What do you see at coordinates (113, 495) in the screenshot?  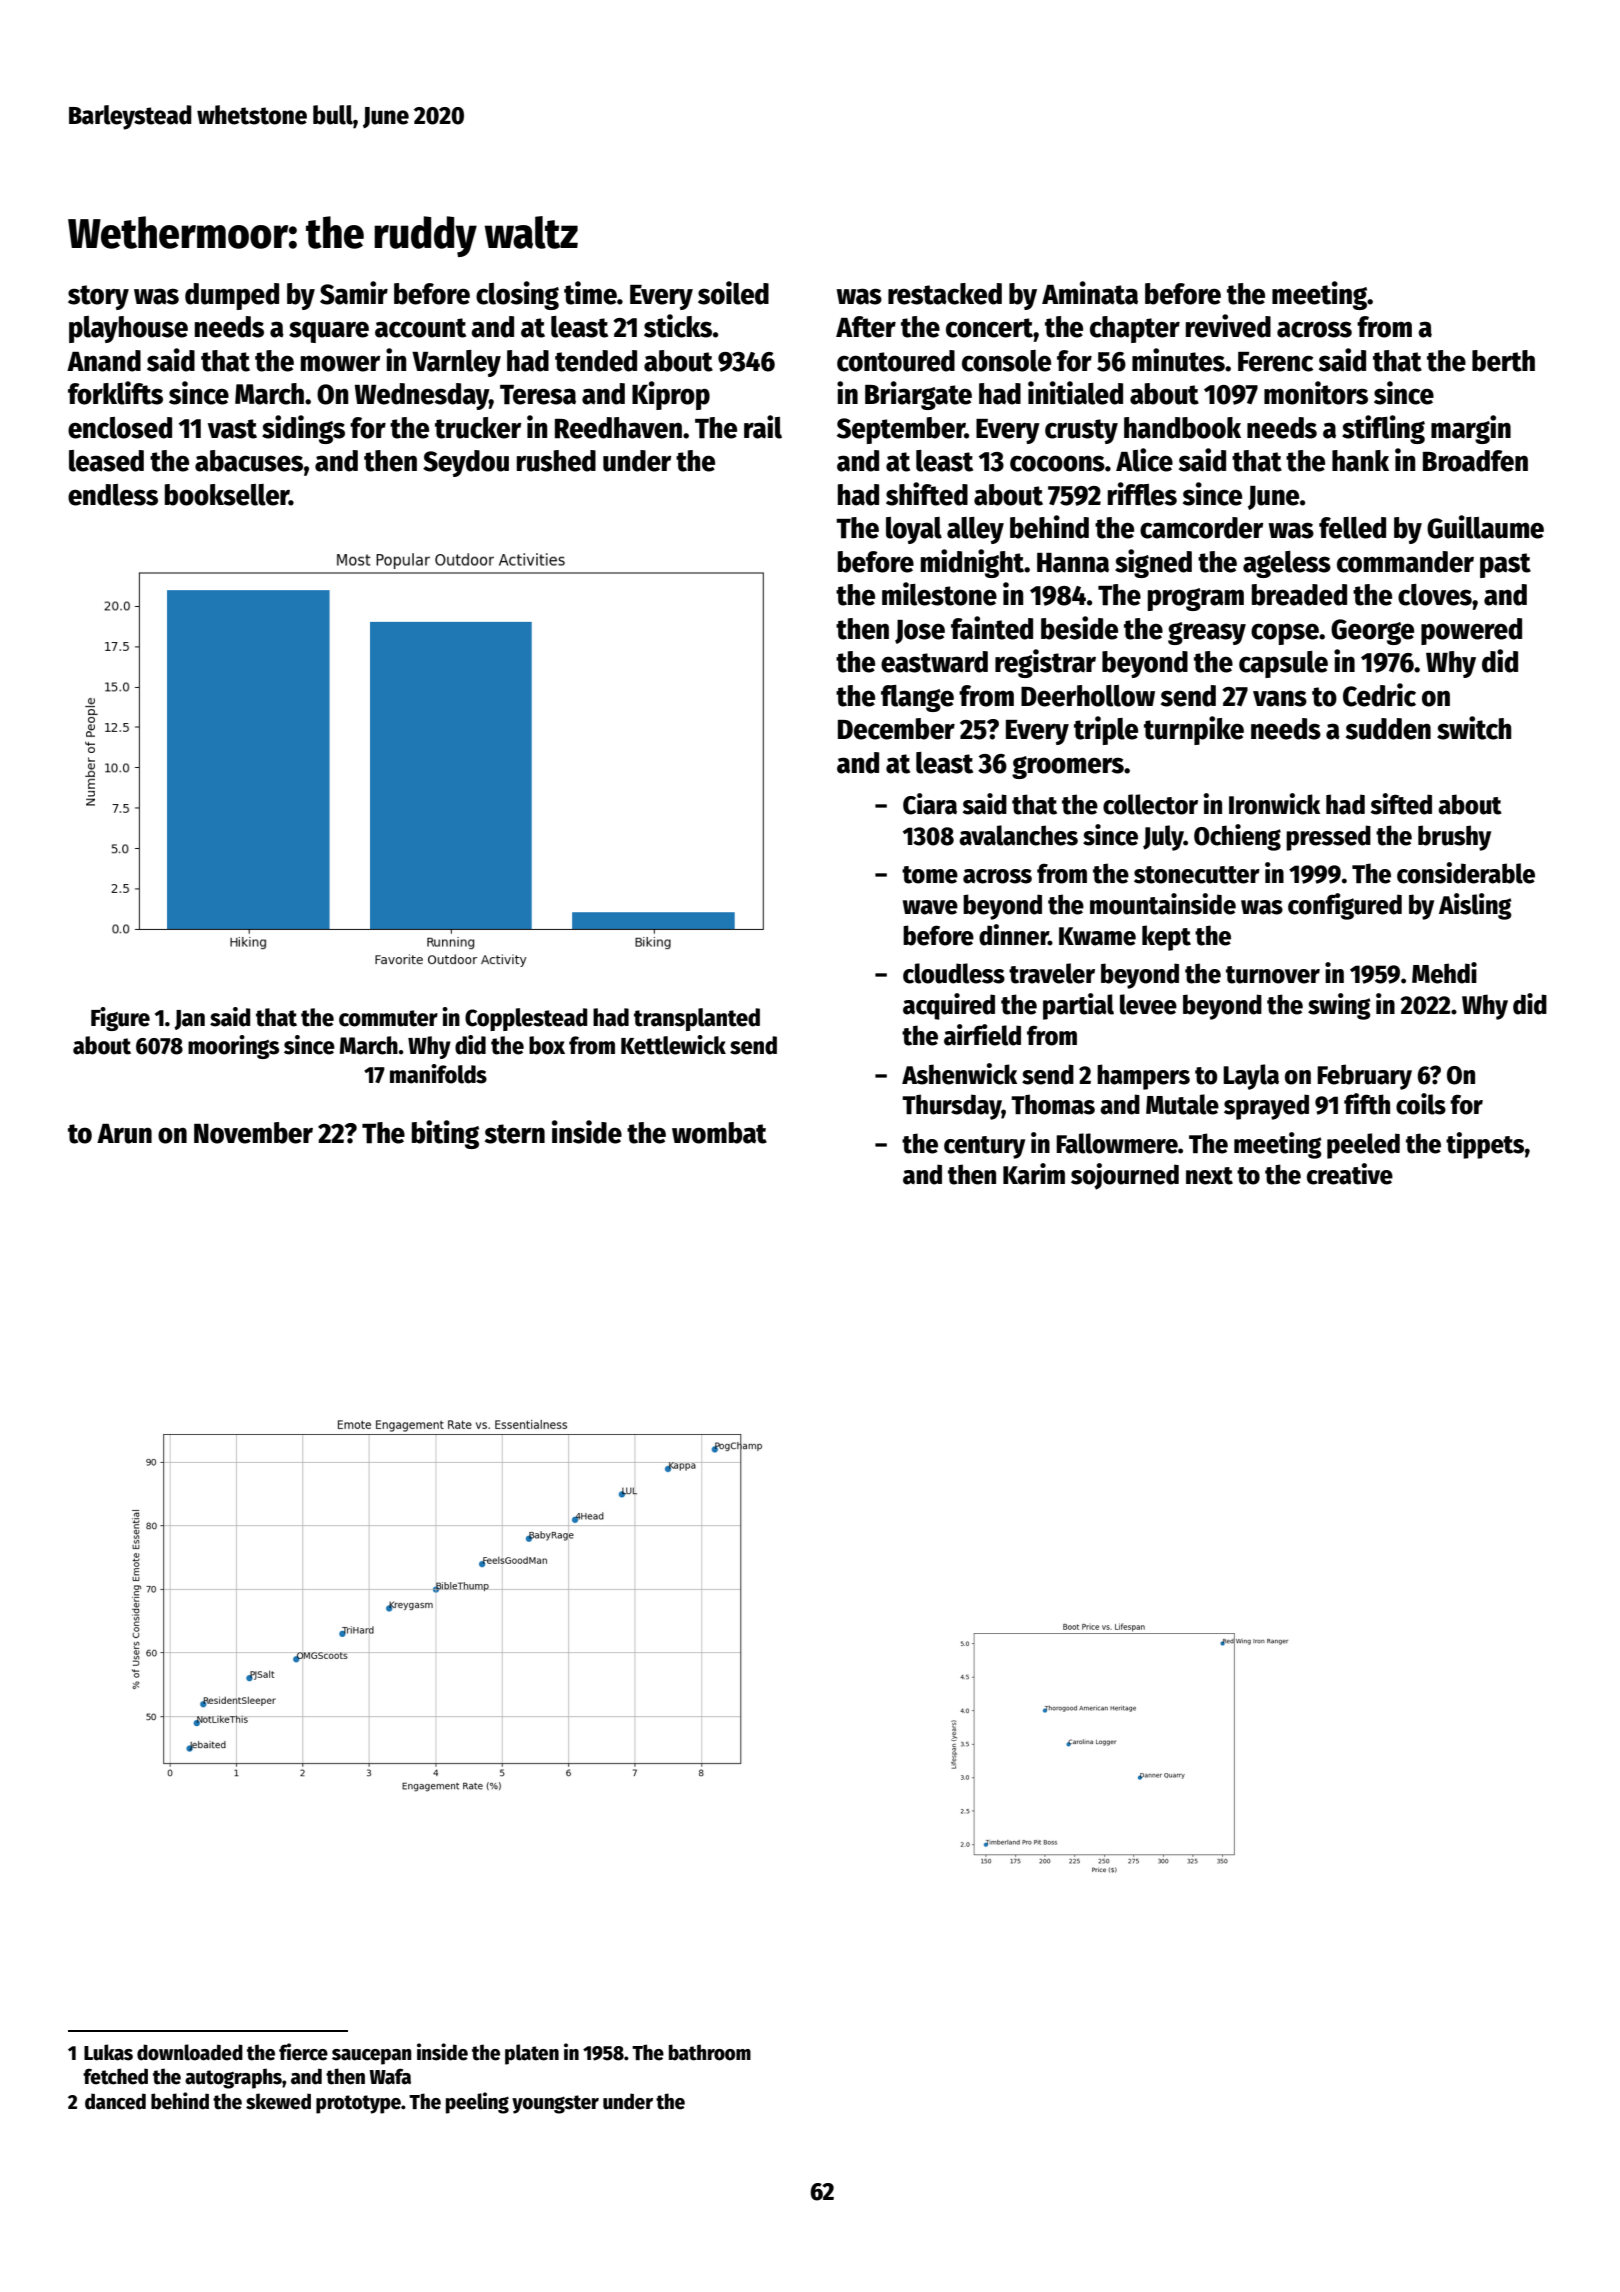 I see `endless` at bounding box center [113, 495].
